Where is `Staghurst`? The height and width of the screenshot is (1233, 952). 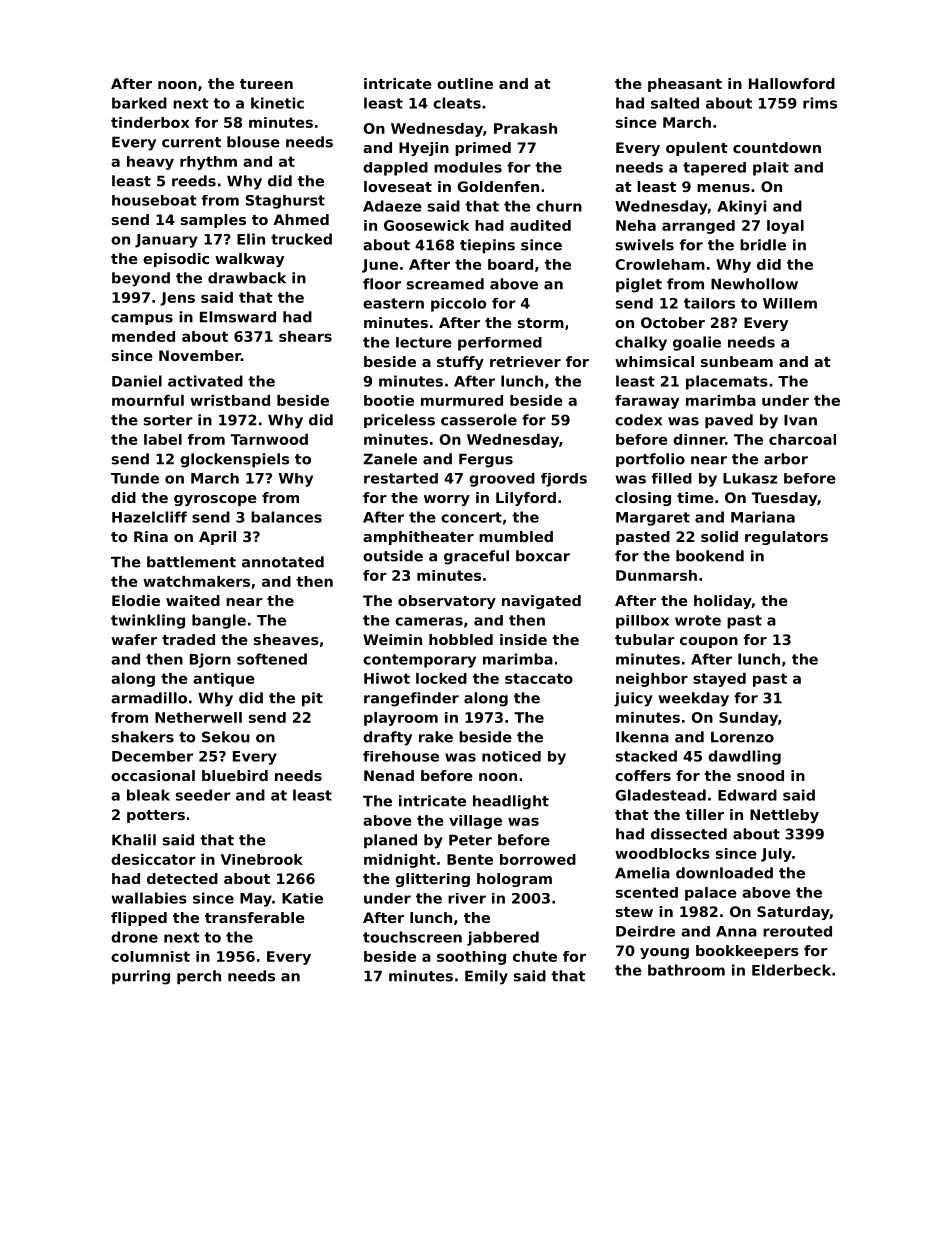 Staghurst is located at coordinates (285, 202).
